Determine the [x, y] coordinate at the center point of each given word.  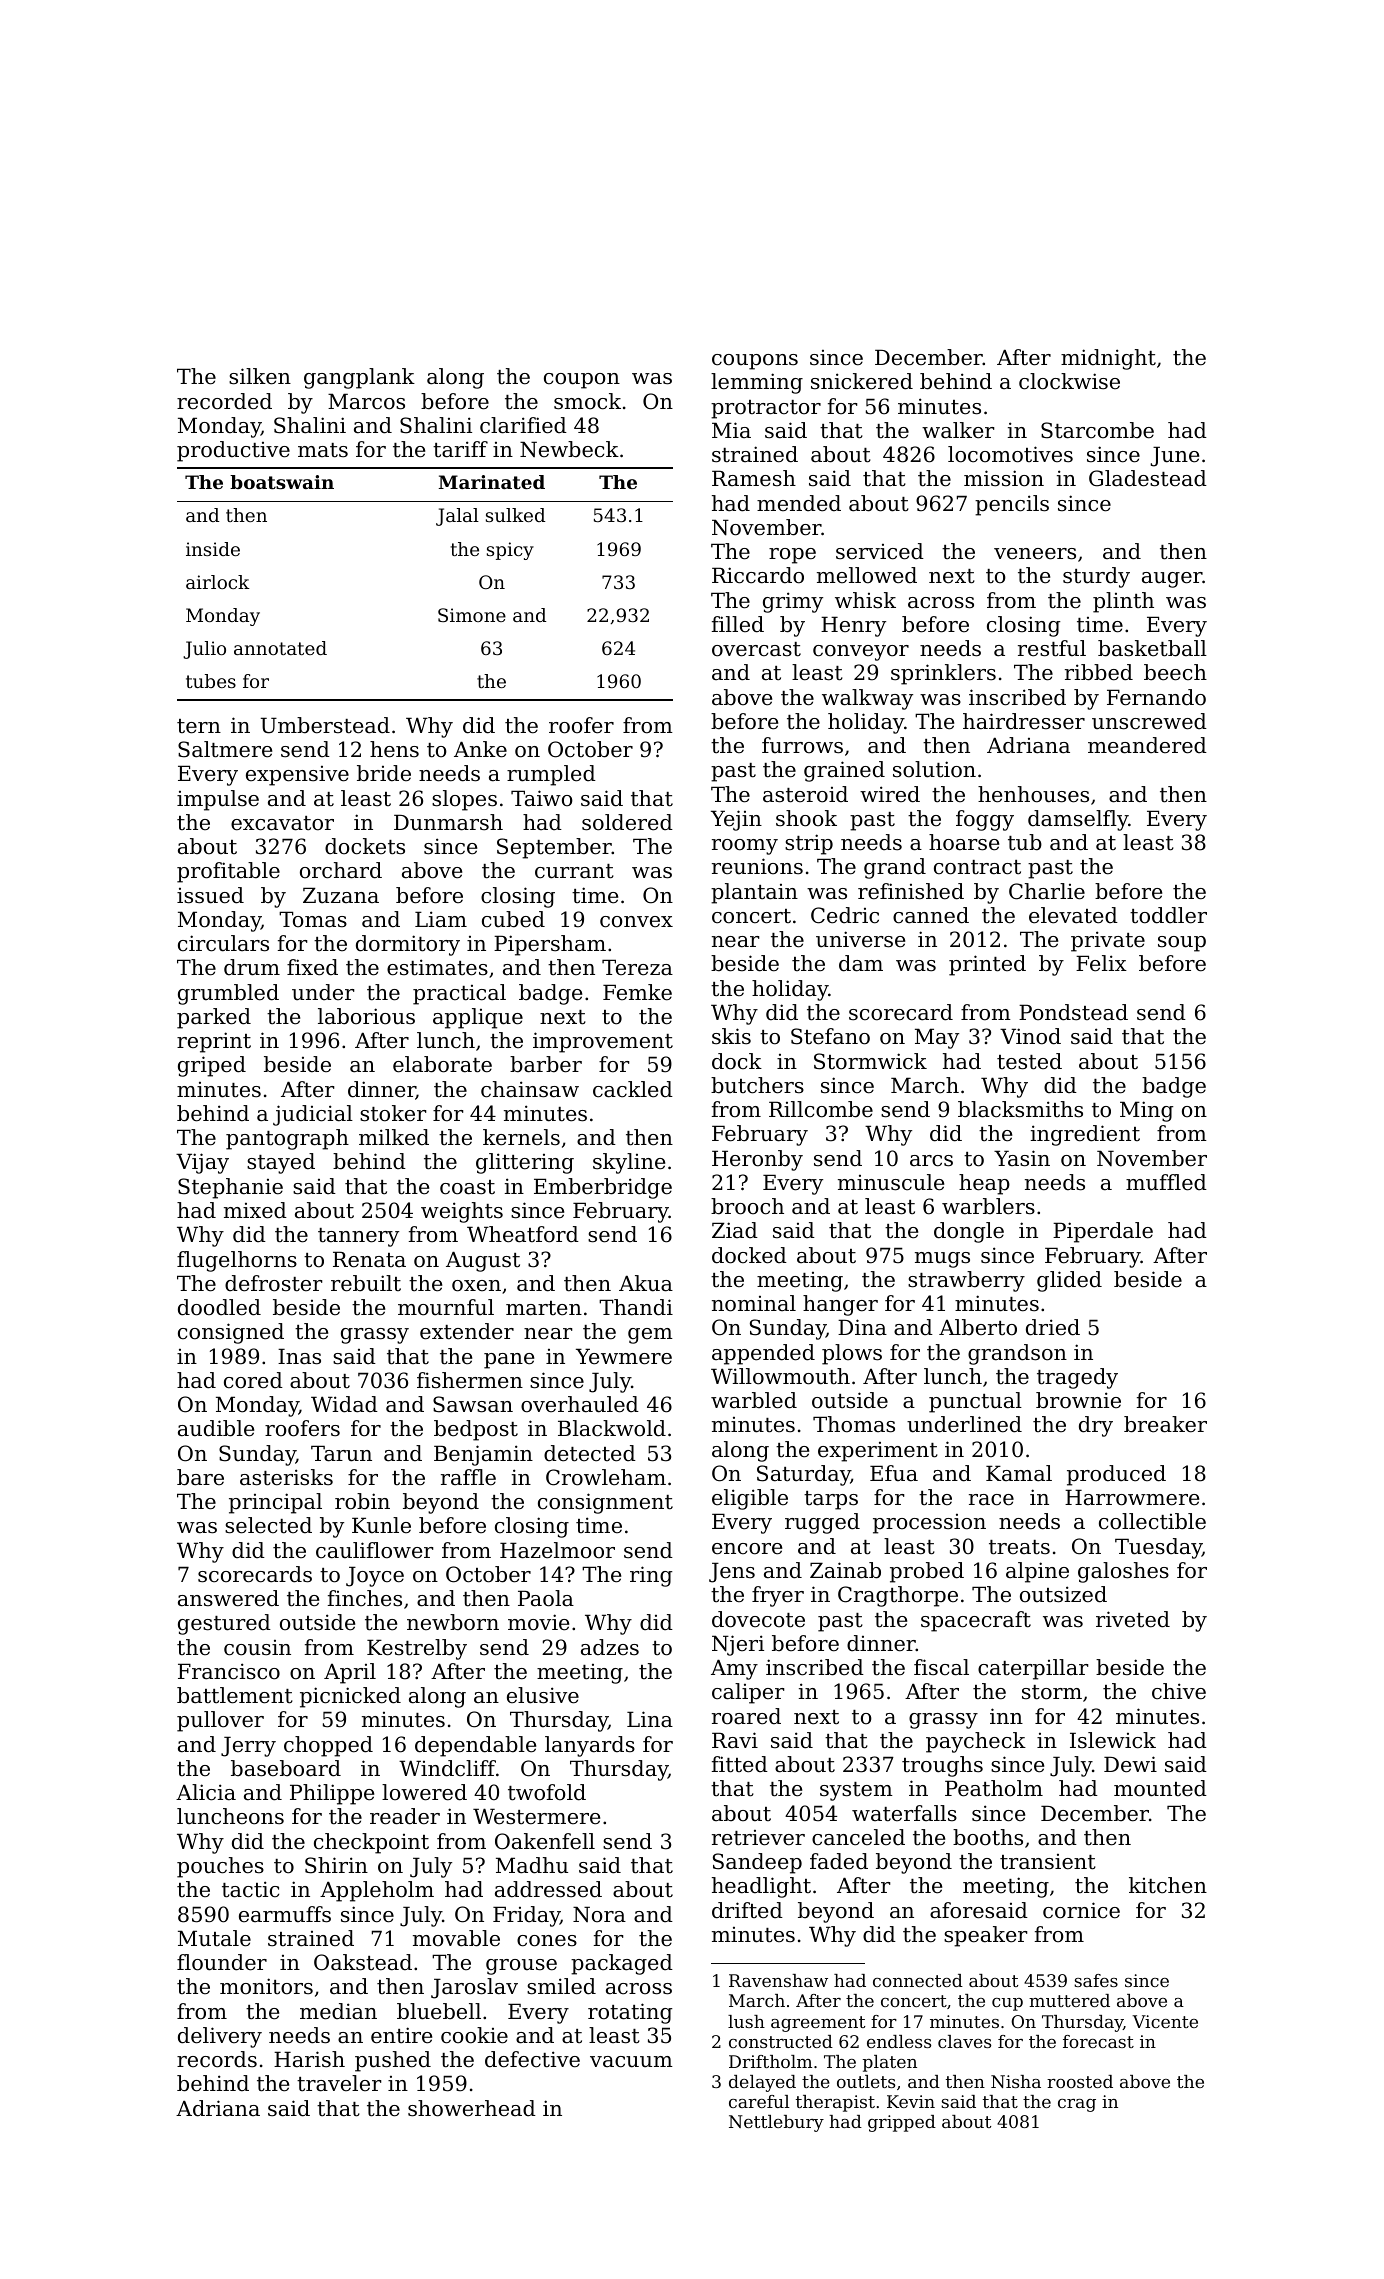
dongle [969, 1232]
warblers [988, 1206]
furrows [802, 745]
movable [456, 1938]
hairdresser [1024, 721]
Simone [472, 615]
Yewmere [624, 1356]
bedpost [476, 1430]
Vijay [202, 1163]
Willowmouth [780, 1376]
